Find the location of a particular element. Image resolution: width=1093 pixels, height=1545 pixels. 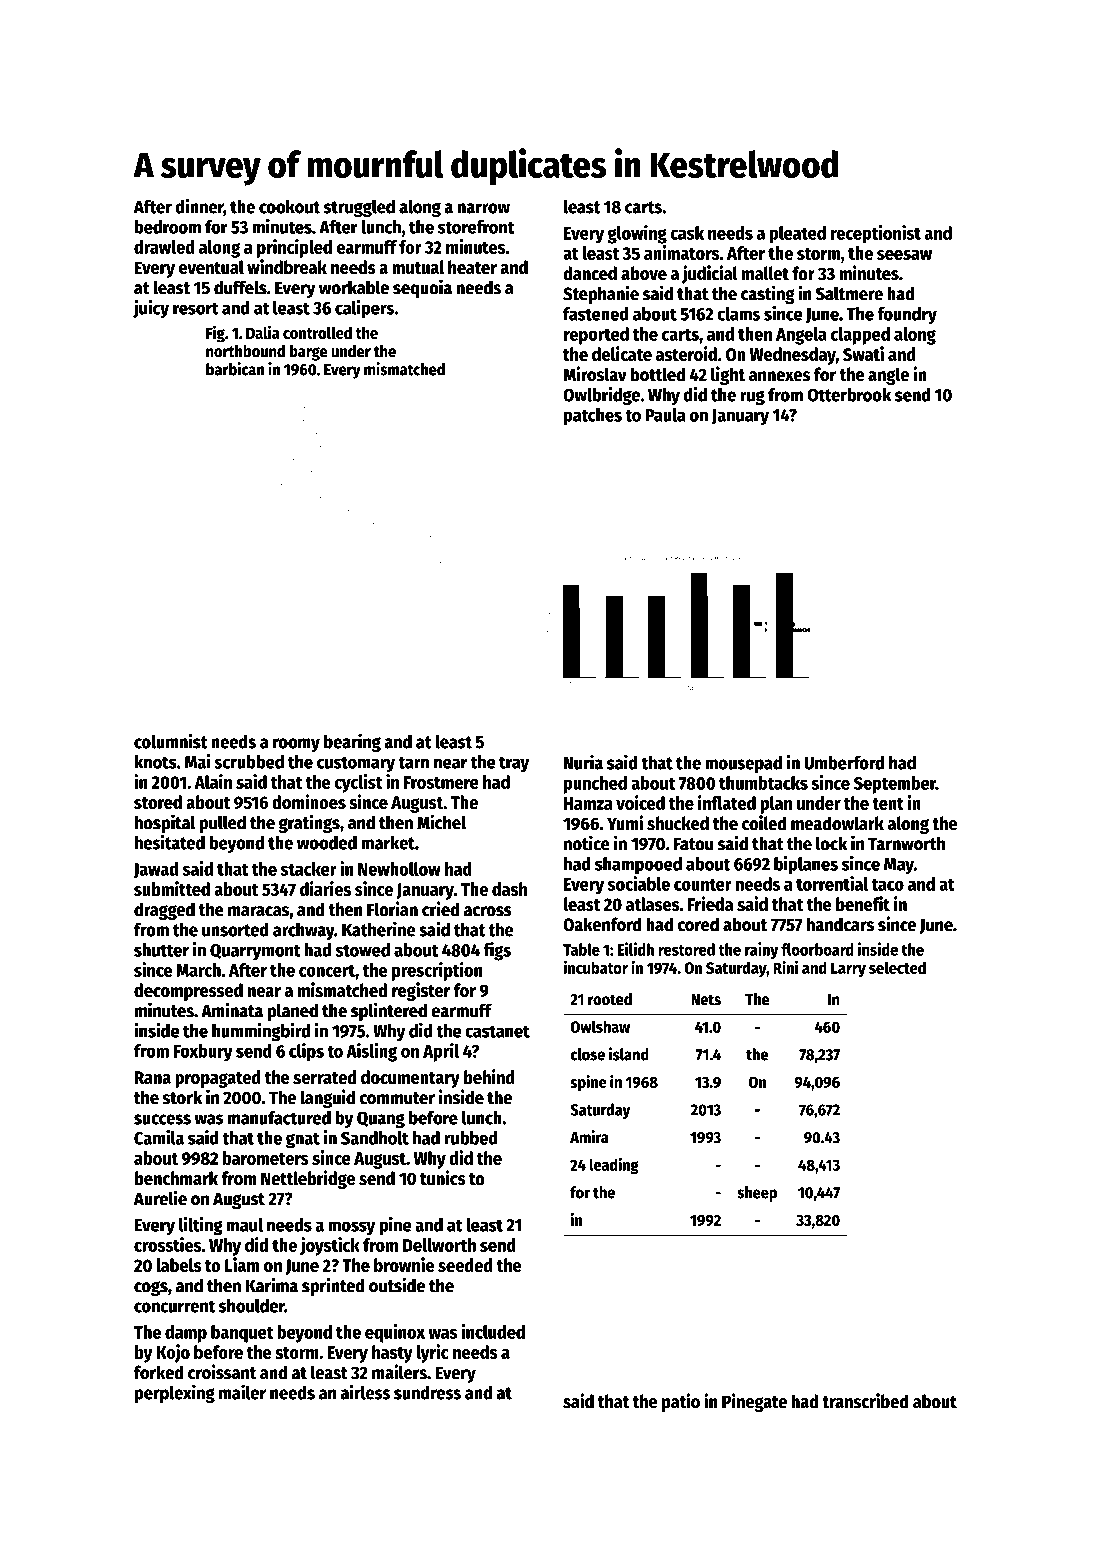

dinner is located at coordinates (199, 207).
